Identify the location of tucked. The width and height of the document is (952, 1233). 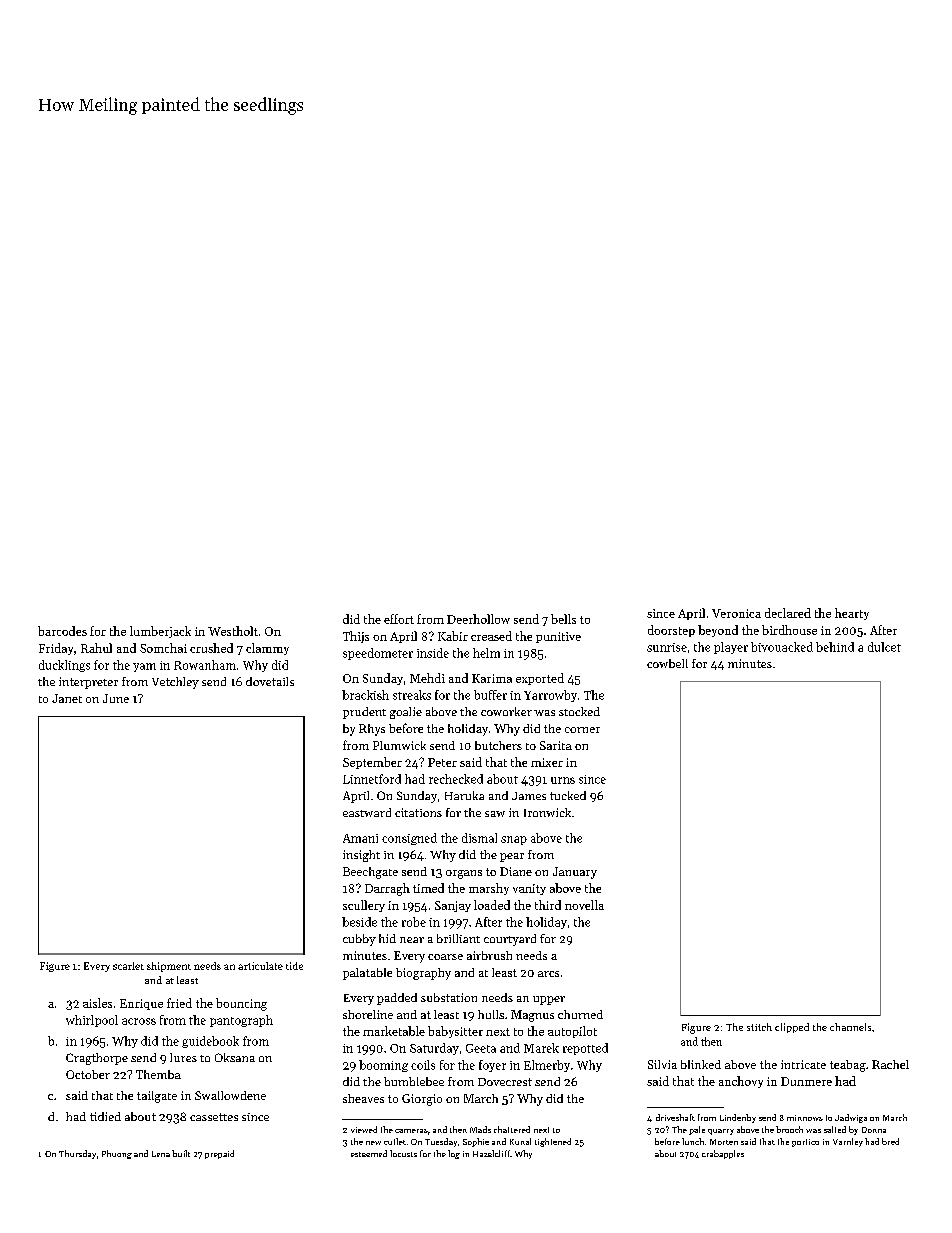
(568, 795).
